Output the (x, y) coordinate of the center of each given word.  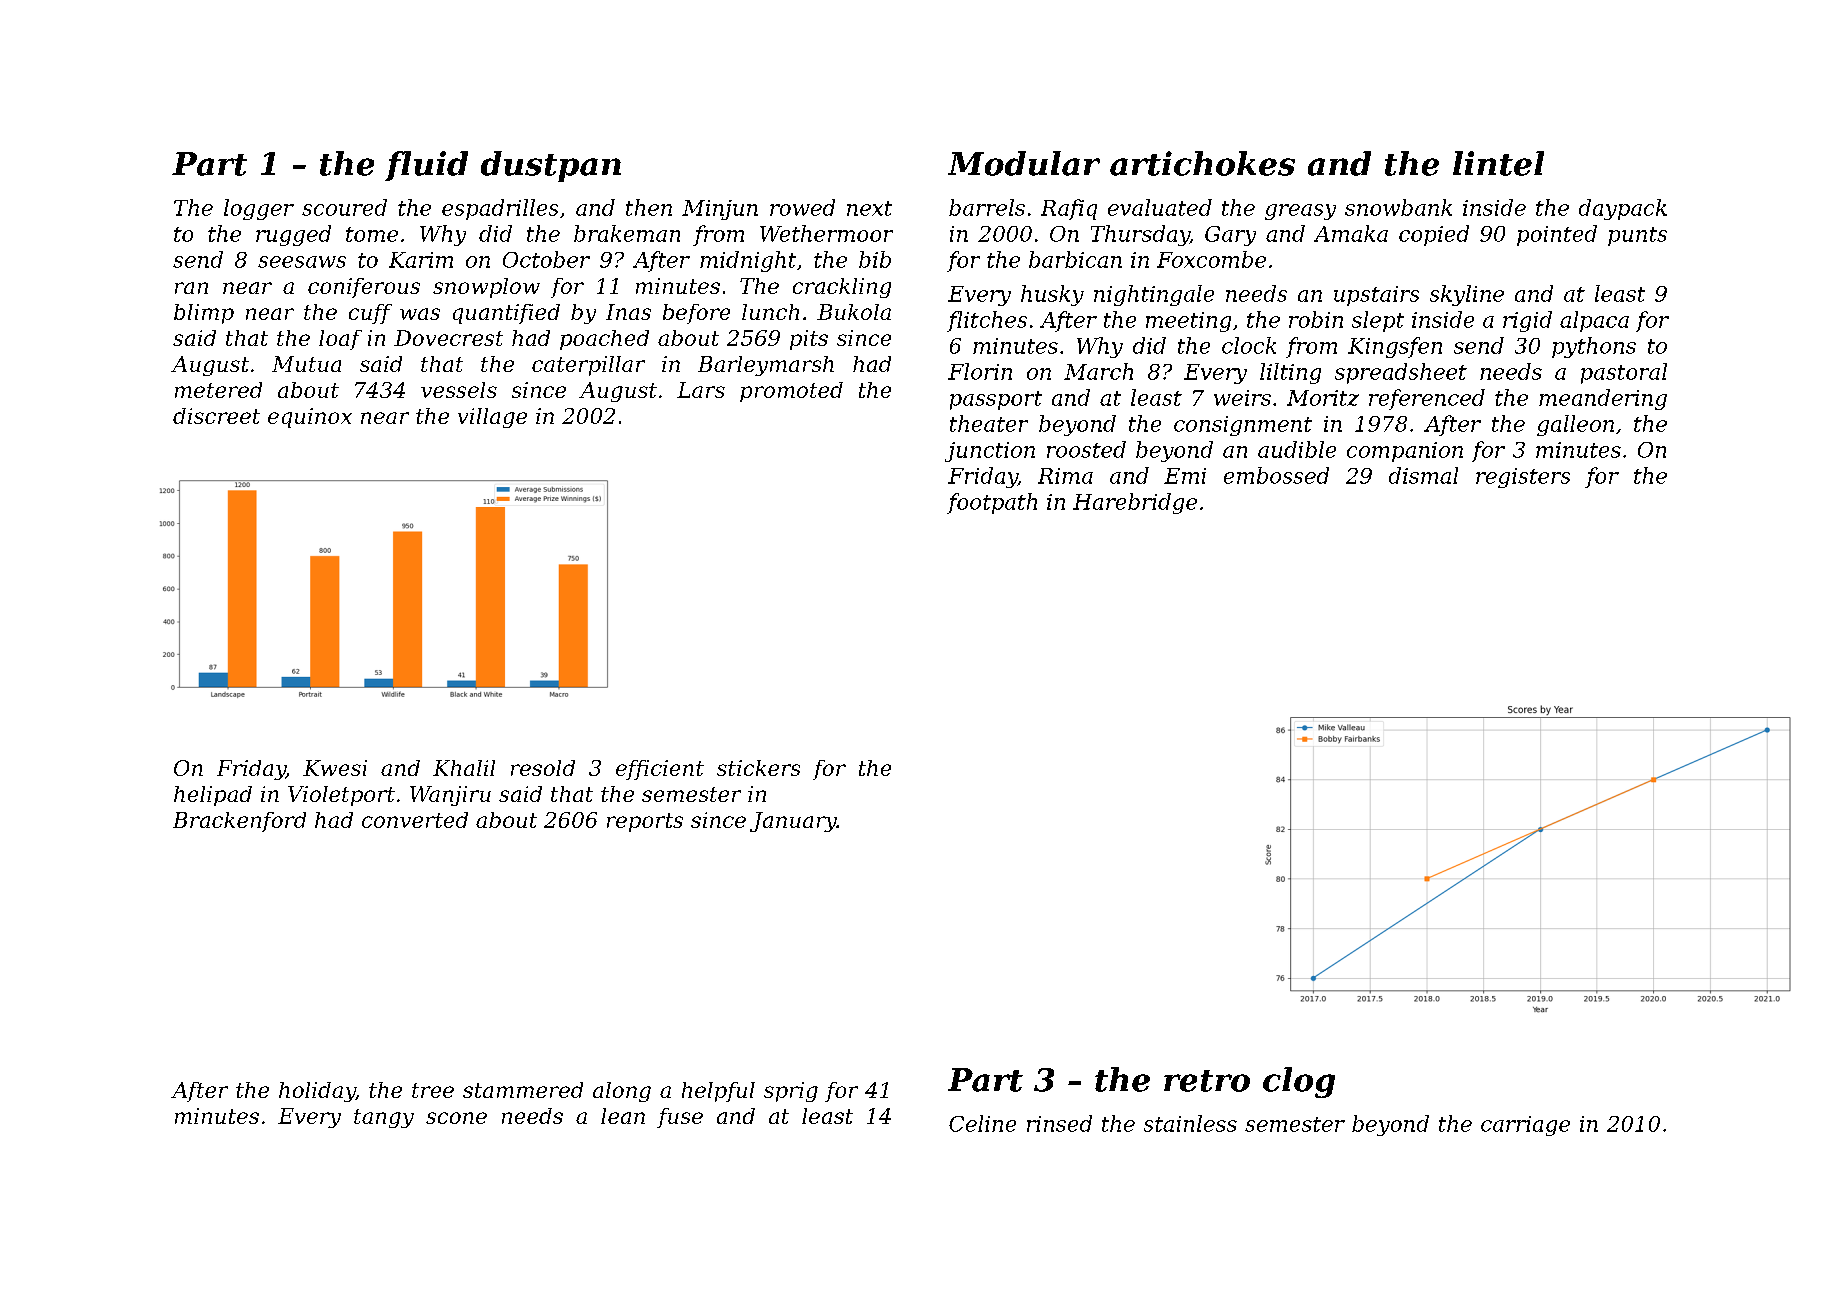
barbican (1075, 259)
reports (645, 822)
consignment (1243, 426)
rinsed (1059, 1123)
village (492, 418)
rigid (1527, 321)
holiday (317, 1092)
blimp (204, 314)
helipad (213, 796)
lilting (1290, 373)
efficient (660, 770)
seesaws (302, 262)
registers (1523, 478)
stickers (758, 768)
